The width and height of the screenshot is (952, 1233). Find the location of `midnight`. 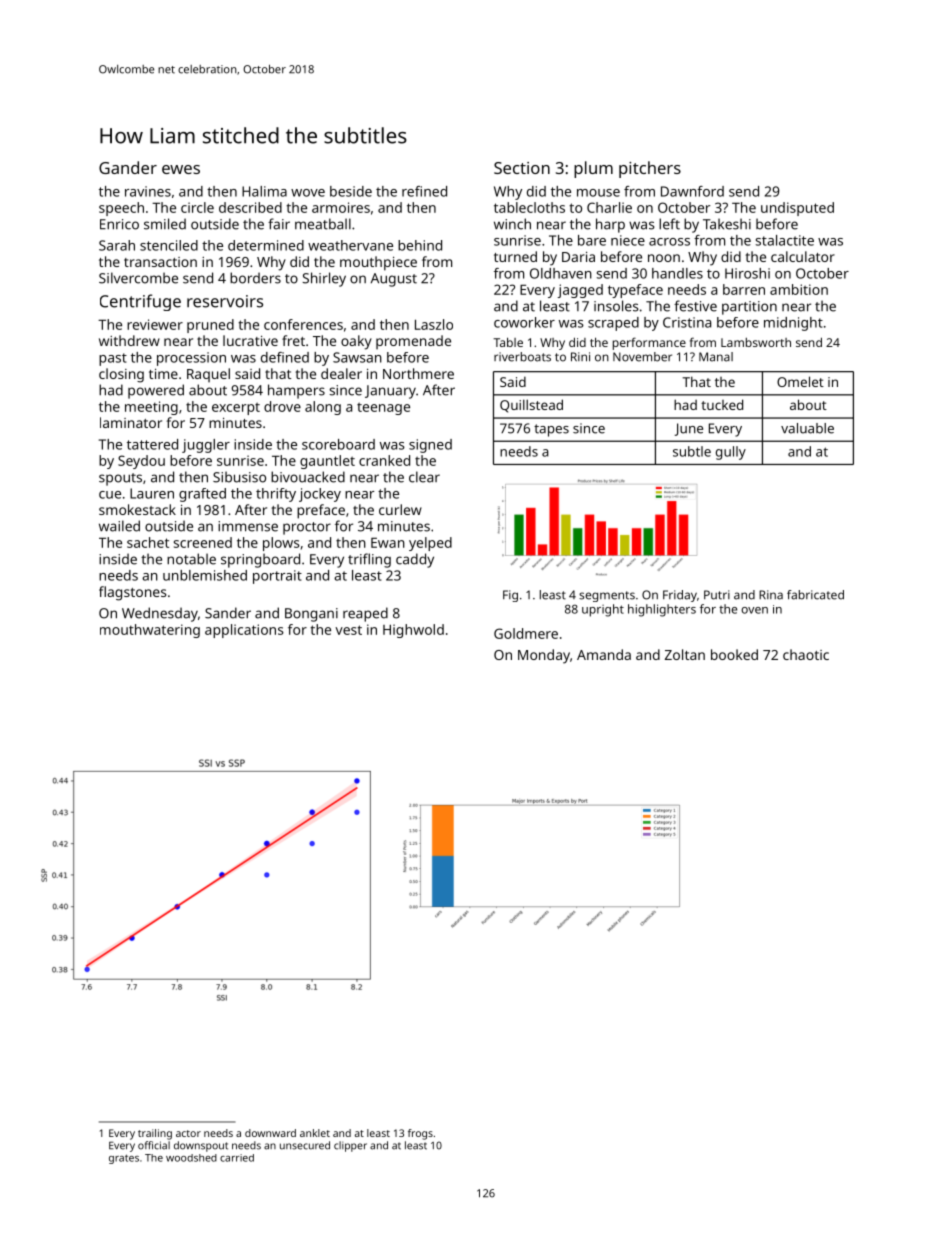

midnight is located at coordinates (793, 324).
